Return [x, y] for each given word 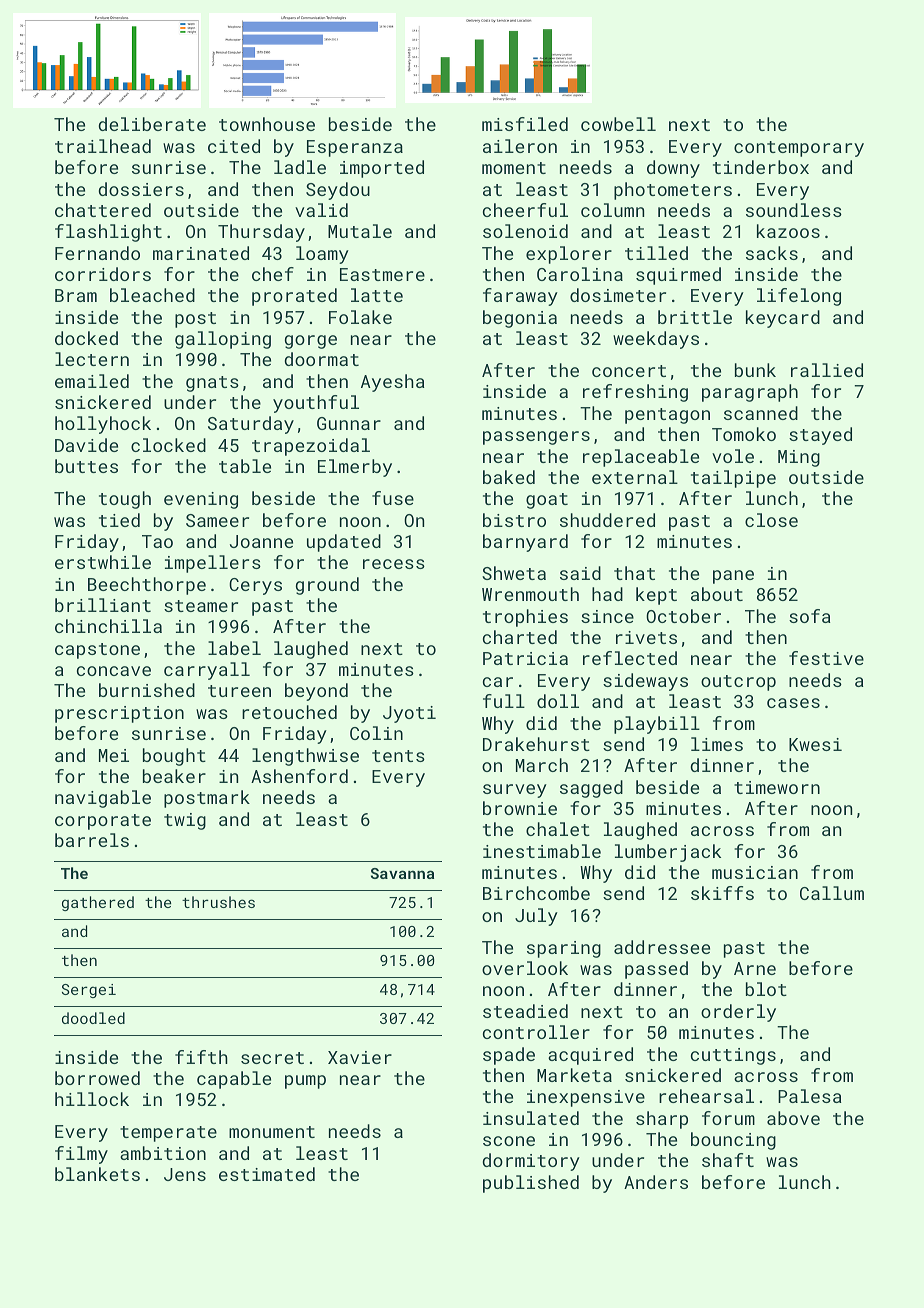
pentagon [667, 416]
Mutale [360, 231]
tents [398, 756]
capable [234, 1080]
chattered [103, 210]
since [607, 616]
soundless [794, 210]
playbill [657, 725]
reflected [630, 658]
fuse [393, 498]
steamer [201, 606]
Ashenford [299, 776]
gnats [212, 384]
